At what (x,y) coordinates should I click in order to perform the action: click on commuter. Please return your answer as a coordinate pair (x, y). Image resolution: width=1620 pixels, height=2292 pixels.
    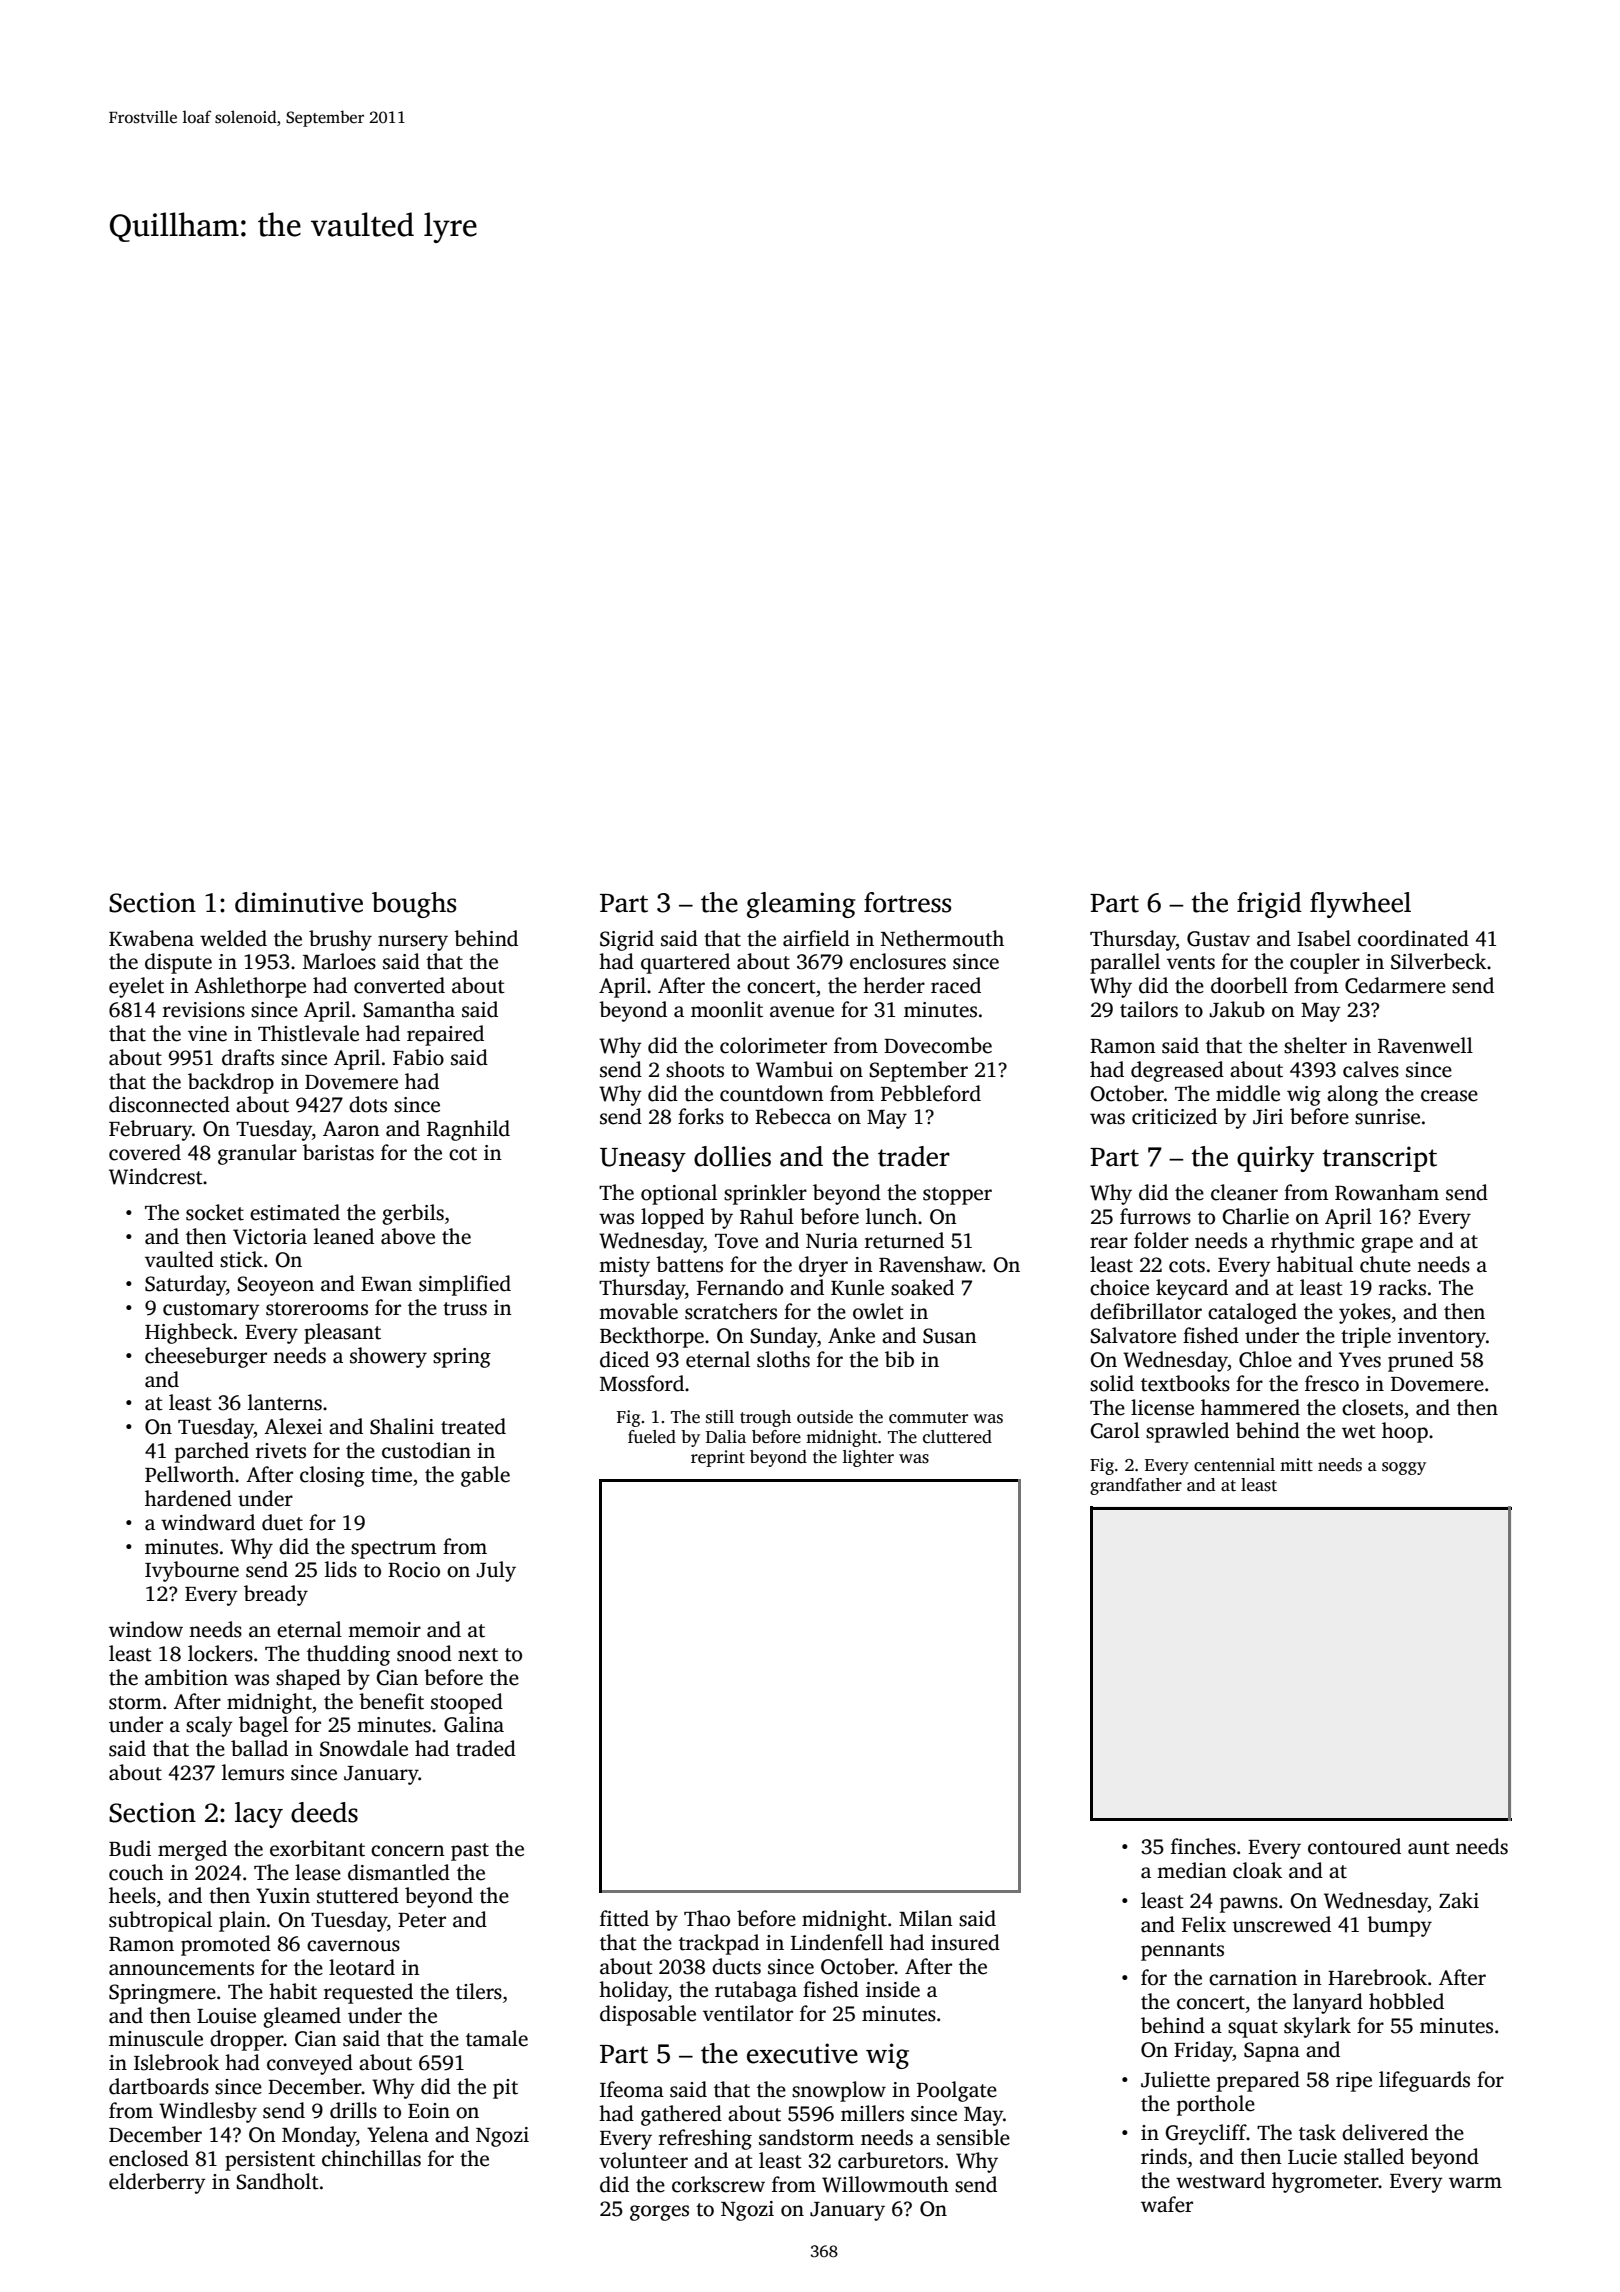
    Looking at the image, I should click on (928, 1418).
